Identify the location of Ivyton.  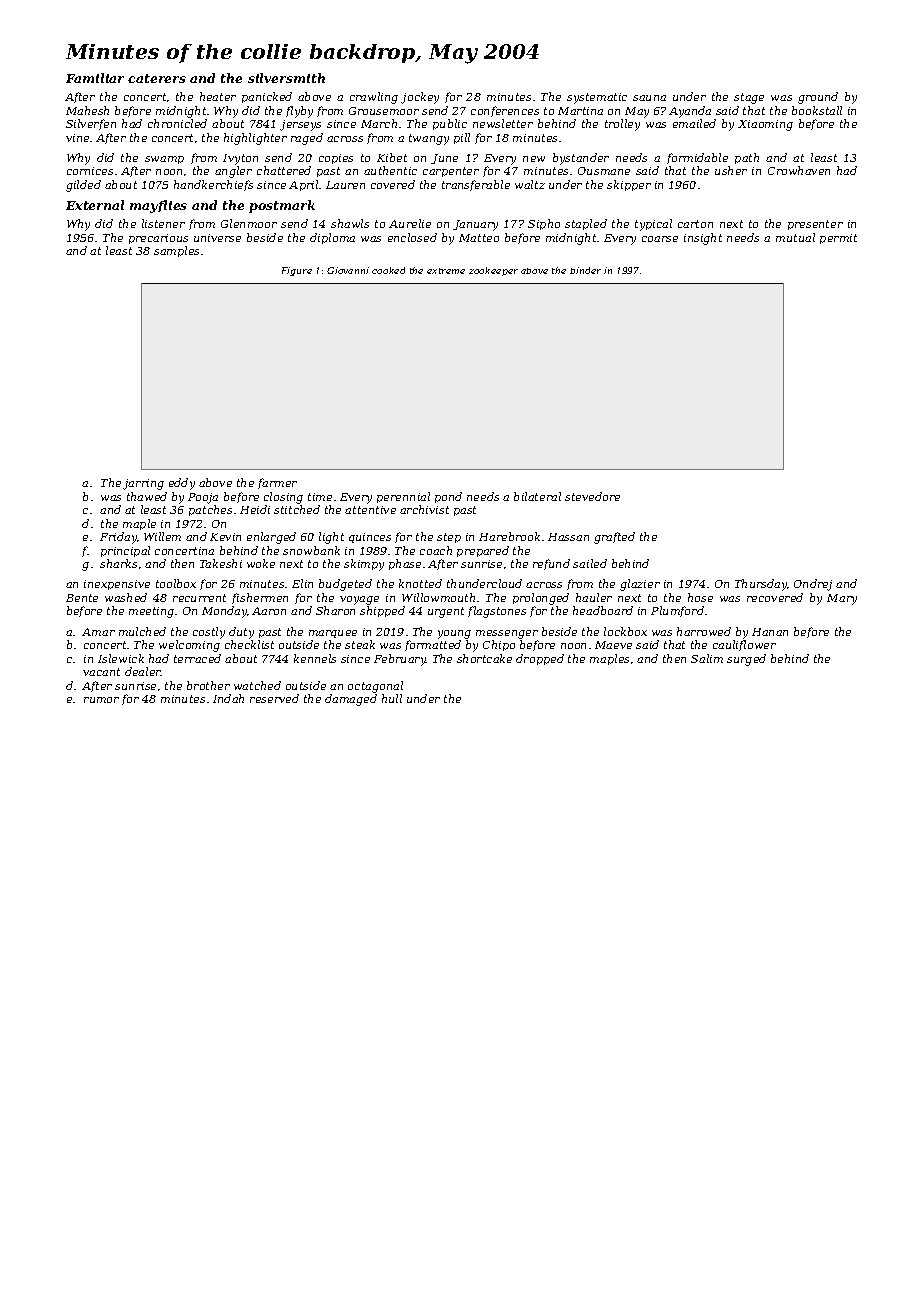
(240, 159).
